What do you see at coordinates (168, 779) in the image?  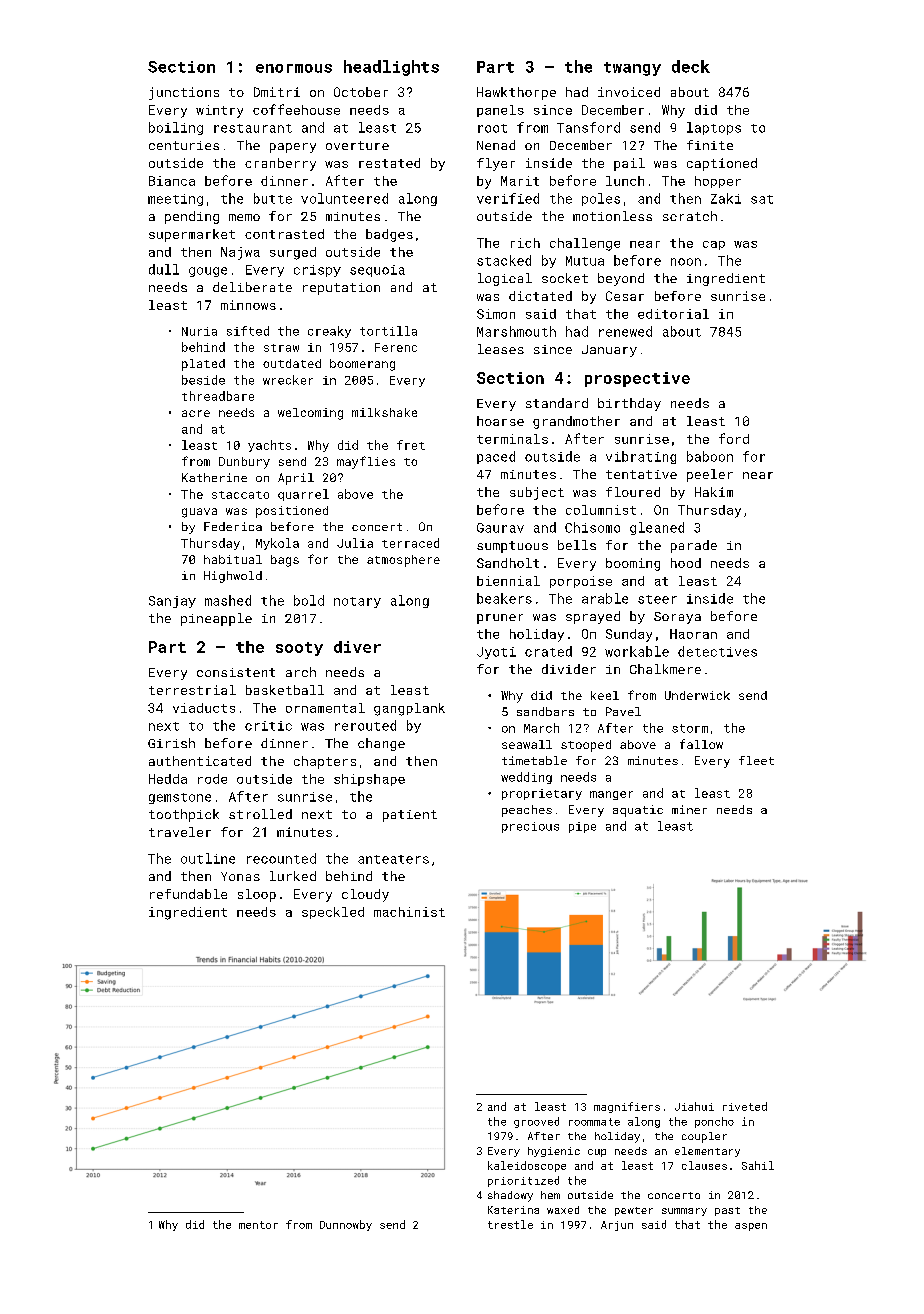 I see `Hedda` at bounding box center [168, 779].
